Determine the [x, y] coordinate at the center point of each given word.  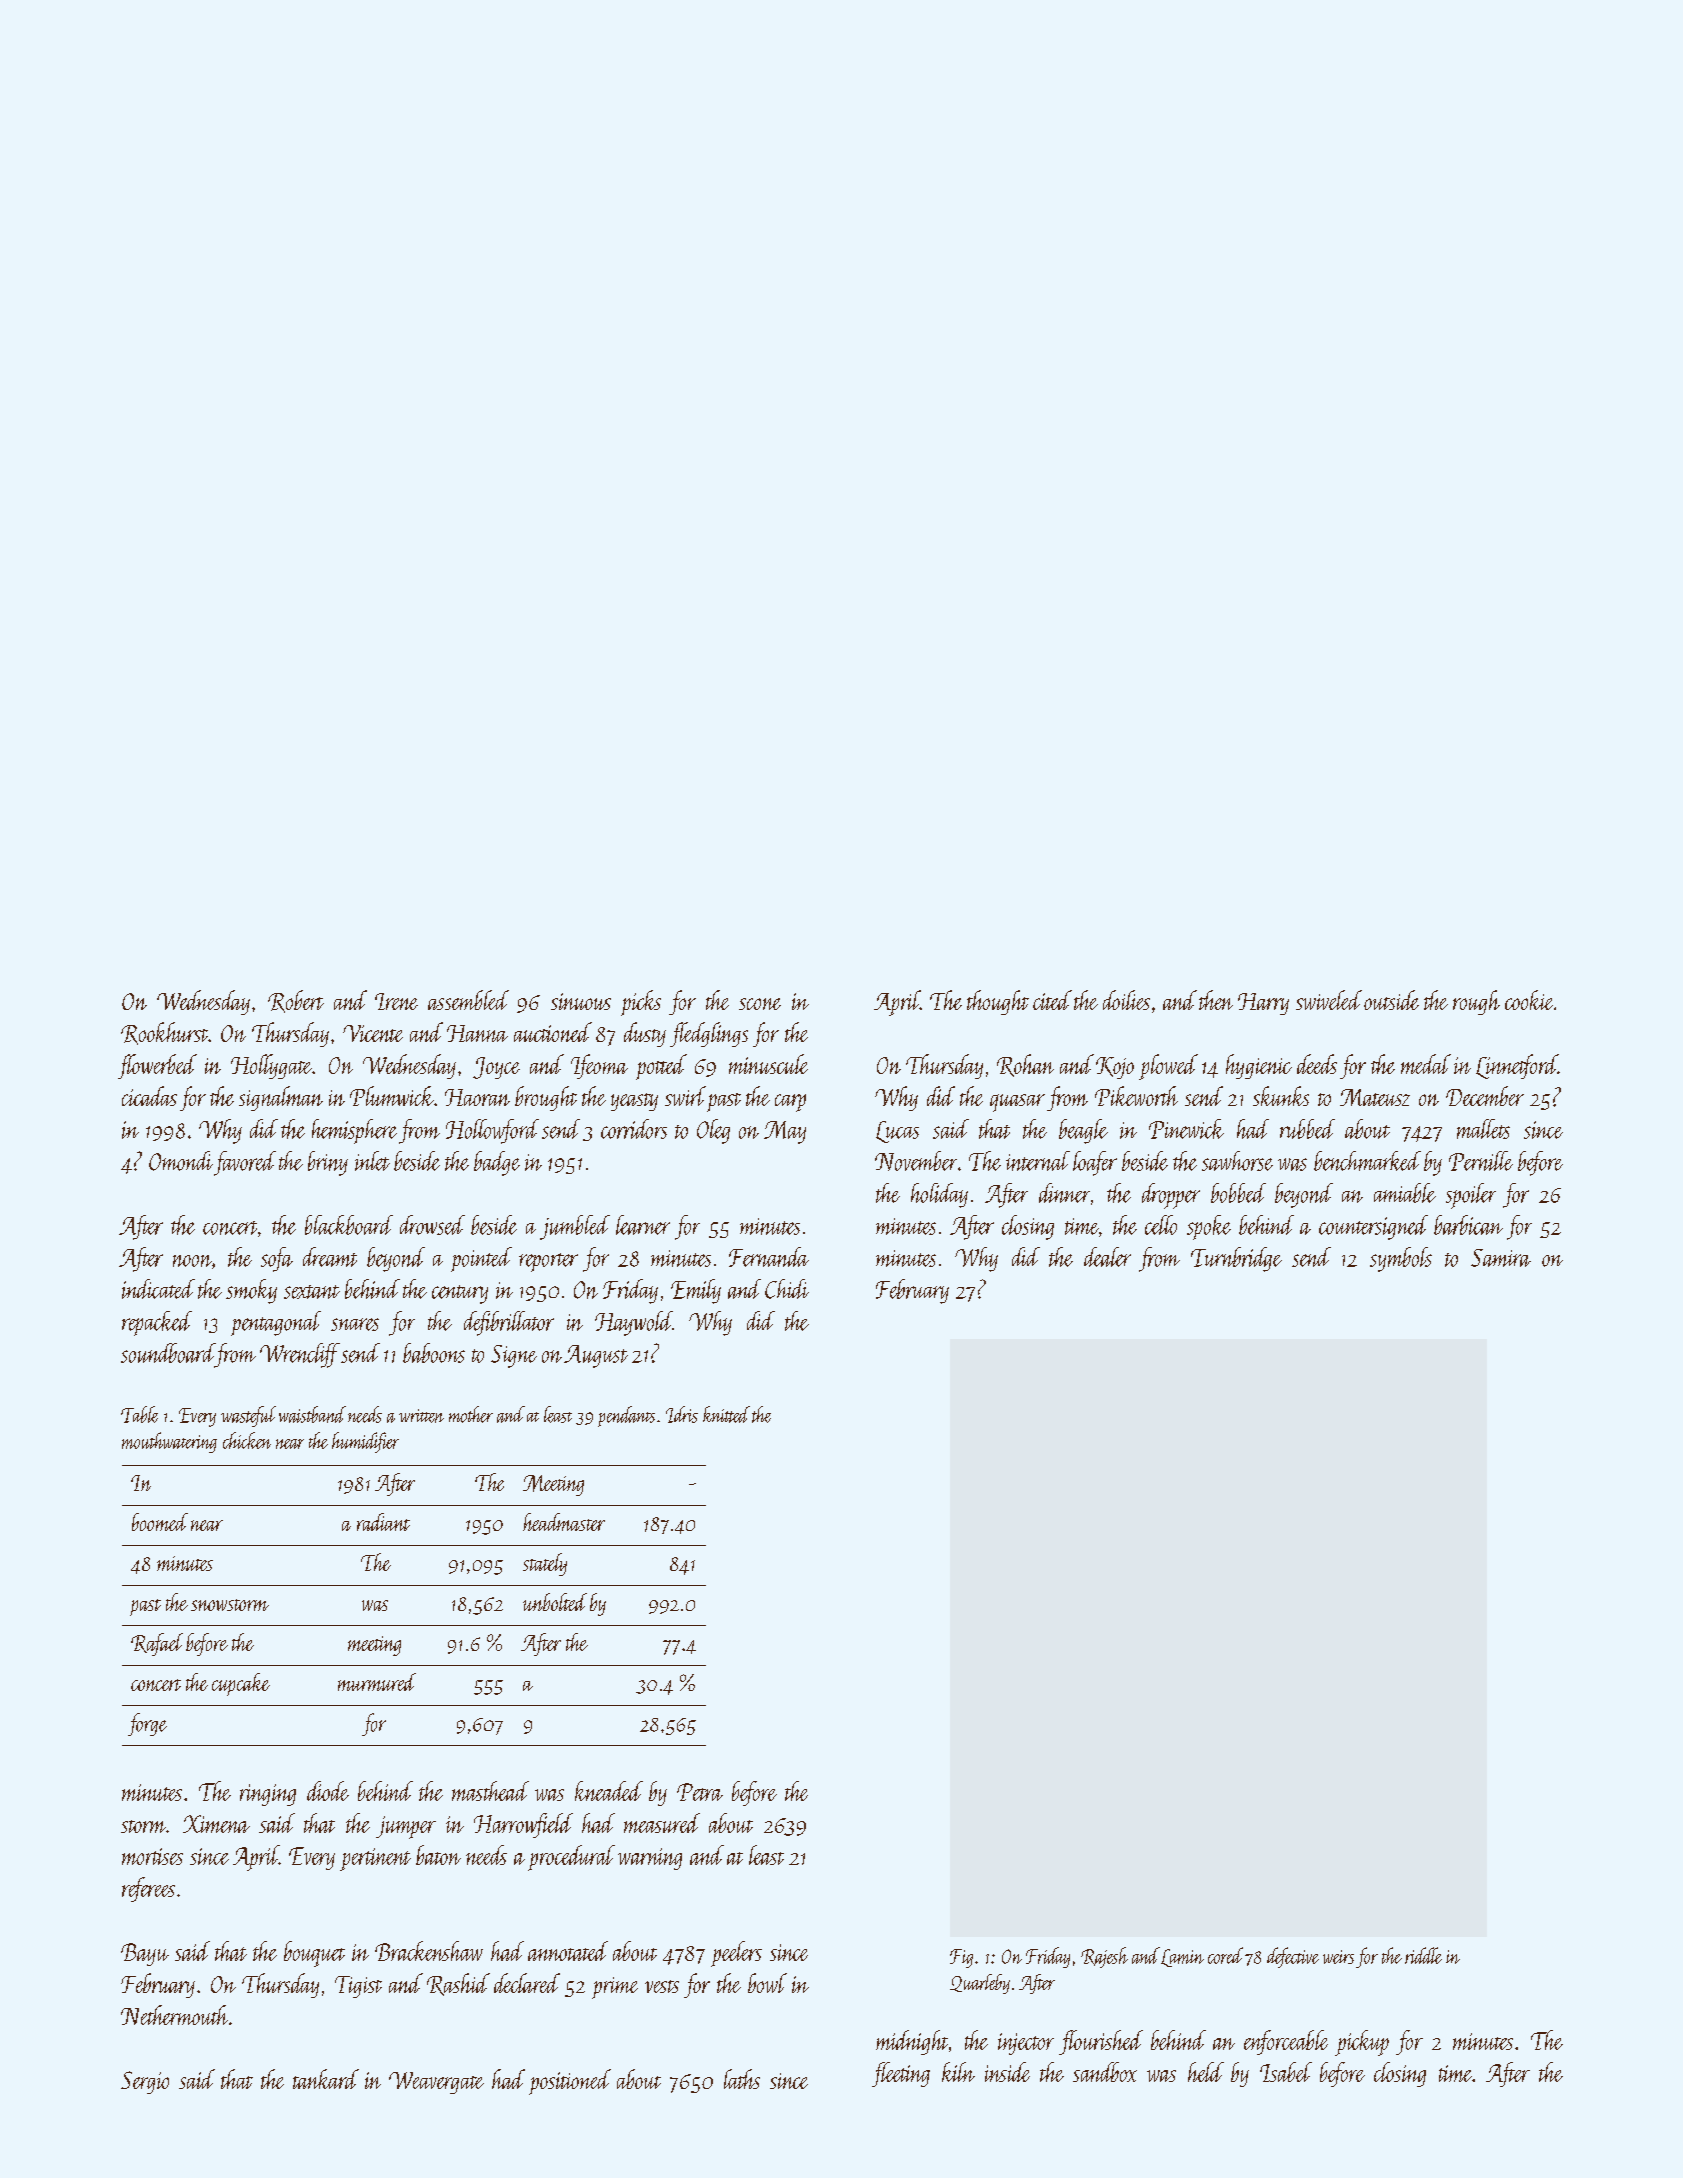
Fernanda [769, 1257]
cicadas [149, 1096]
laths [742, 2079]
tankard [326, 2079]
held [1206, 2072]
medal [1426, 1064]
